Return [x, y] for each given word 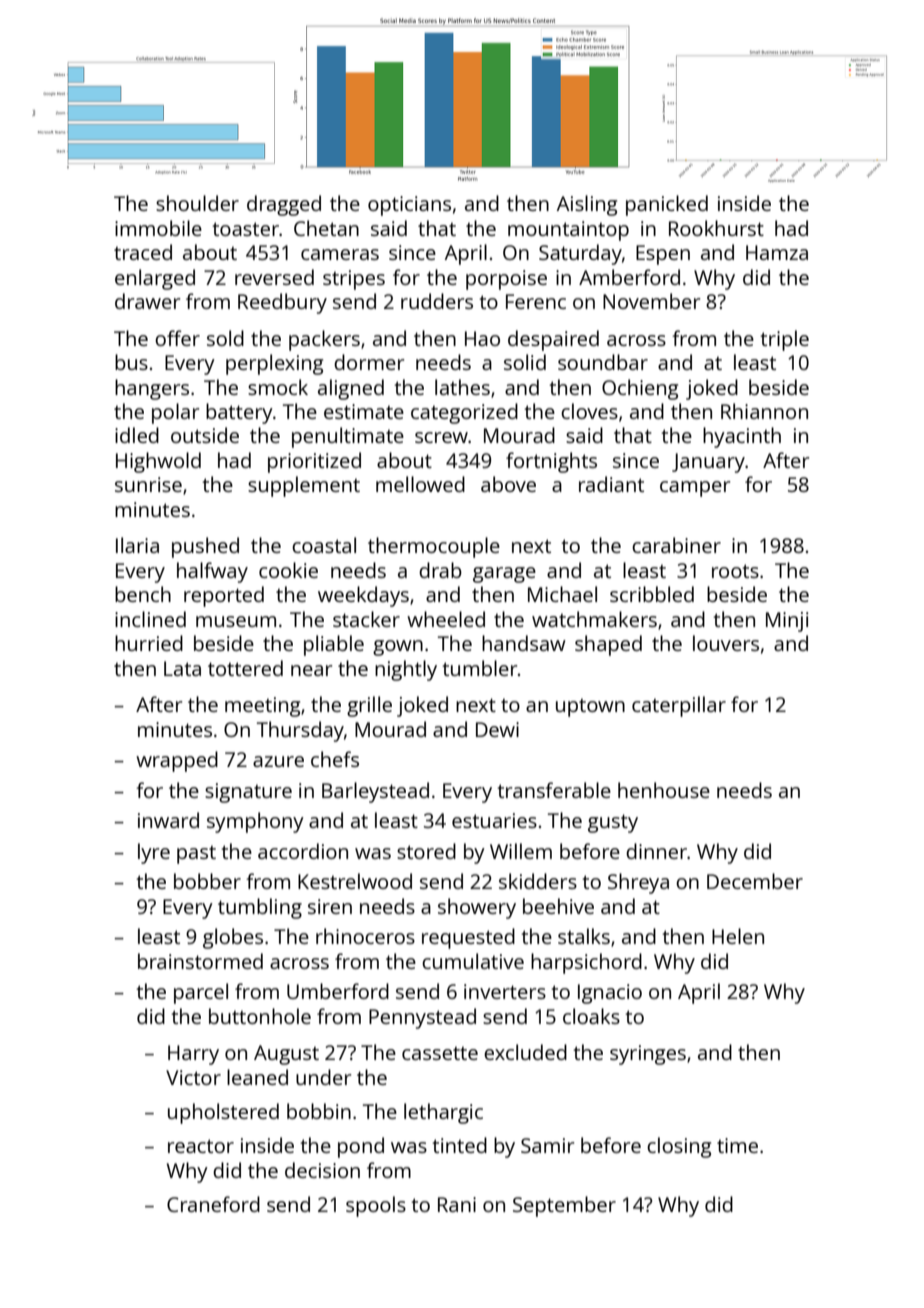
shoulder [197, 203]
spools [376, 1206]
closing [679, 1147]
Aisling [587, 205]
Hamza [777, 252]
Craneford [213, 1204]
